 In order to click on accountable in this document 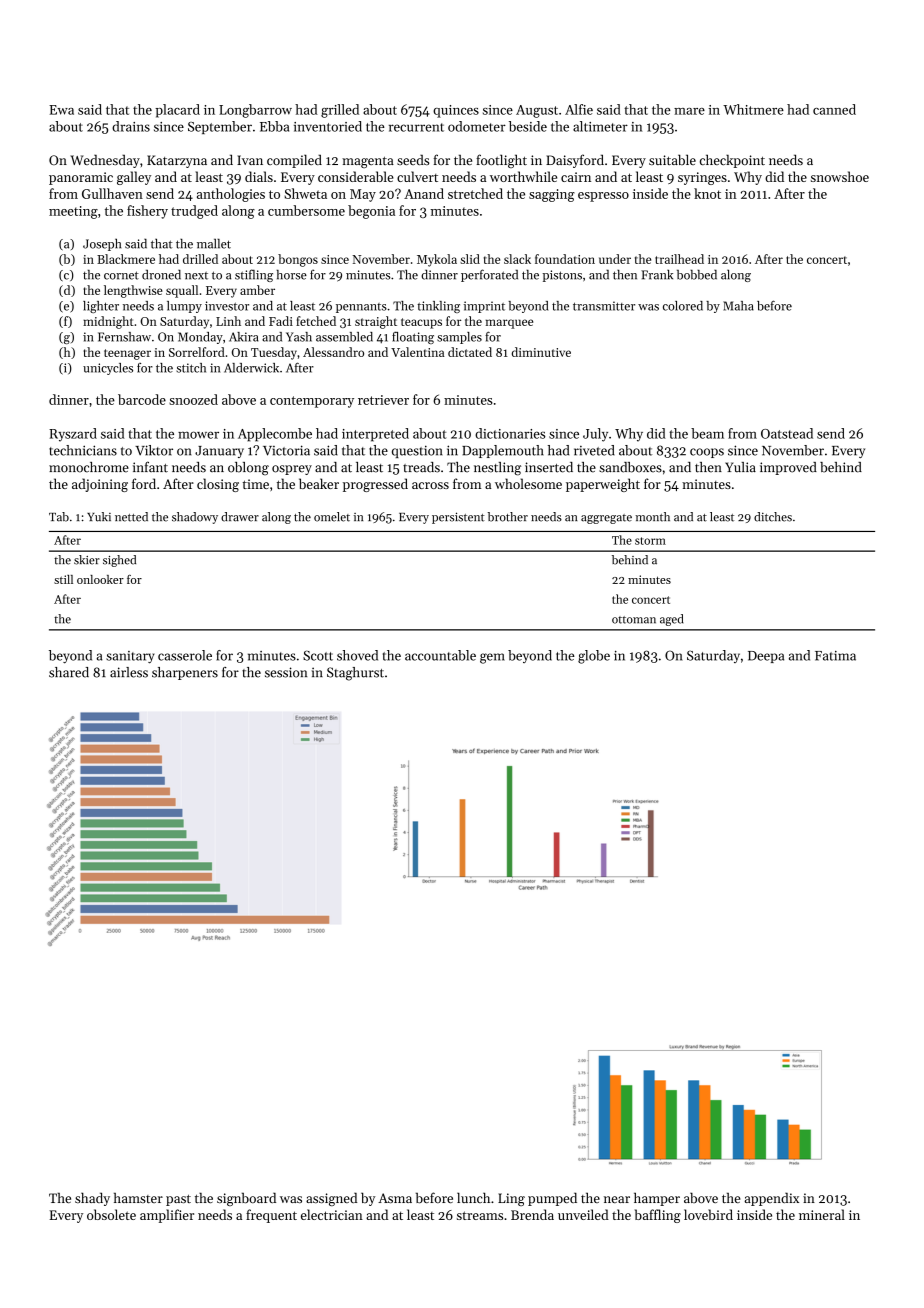, I will do `click(440, 655)`.
